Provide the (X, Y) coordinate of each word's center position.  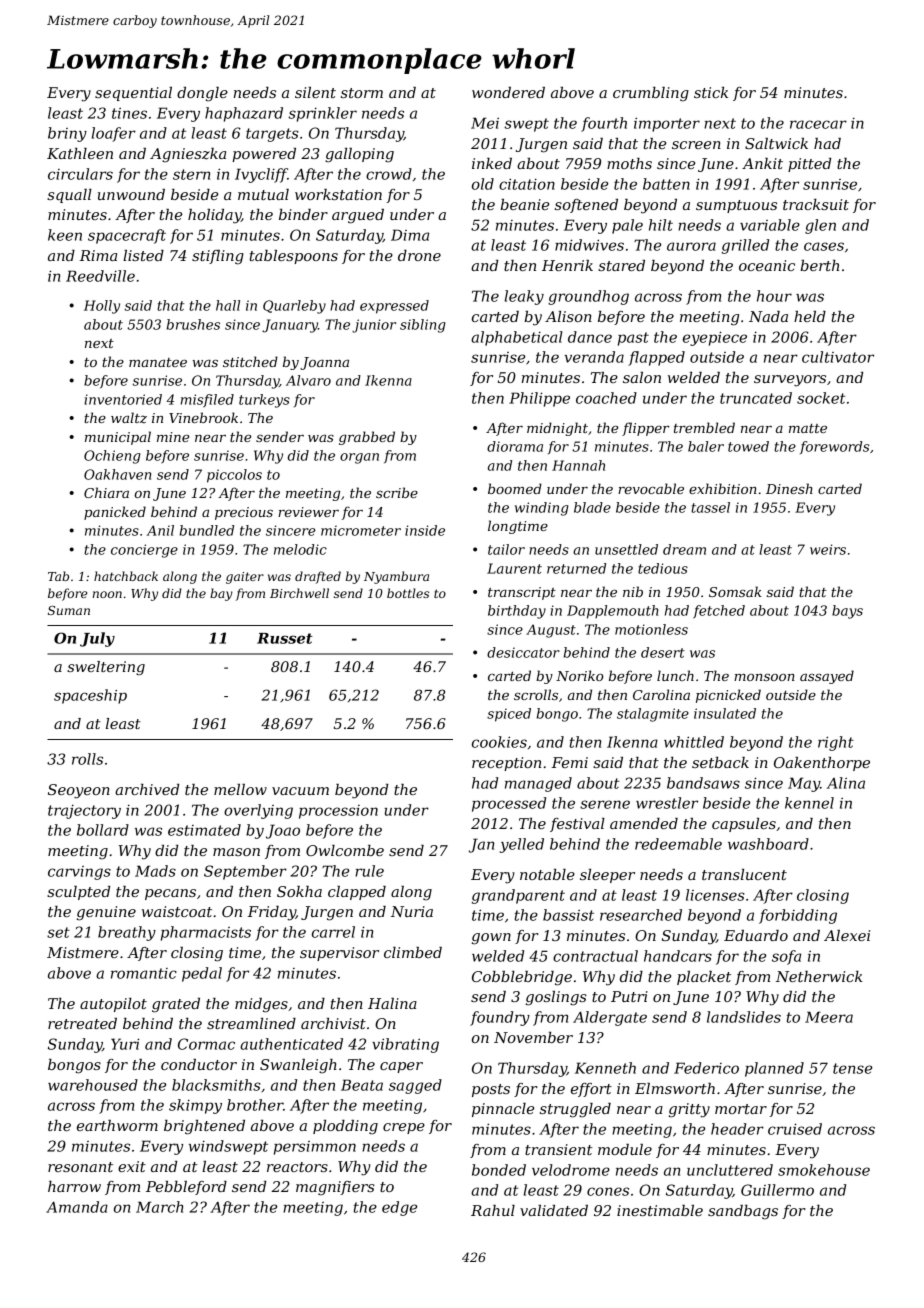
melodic (300, 549)
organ (359, 458)
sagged (415, 1086)
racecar (818, 124)
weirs (828, 549)
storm (362, 93)
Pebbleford (186, 1188)
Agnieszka (188, 155)
